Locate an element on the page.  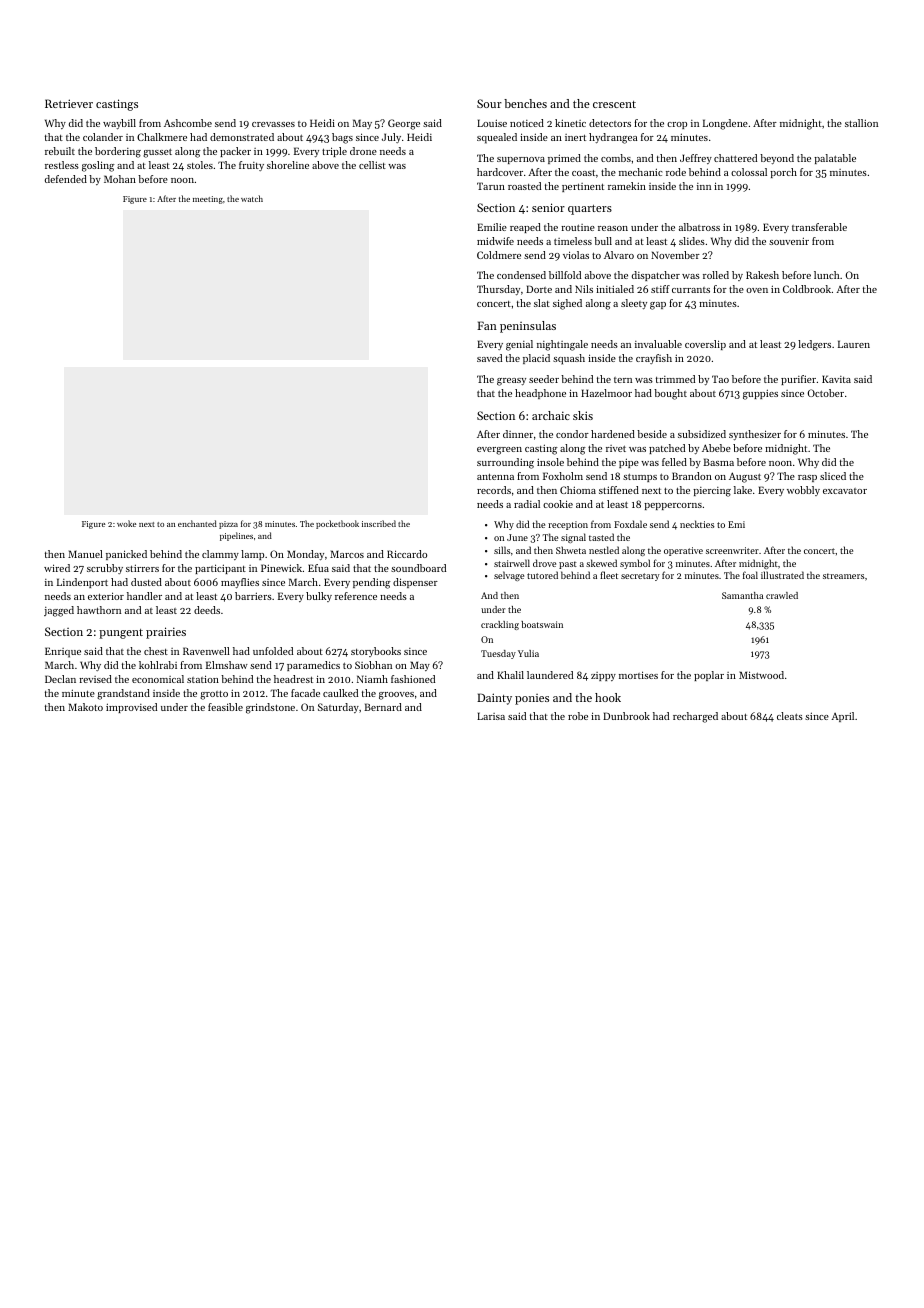
lamp is located at coordinates (252, 555).
